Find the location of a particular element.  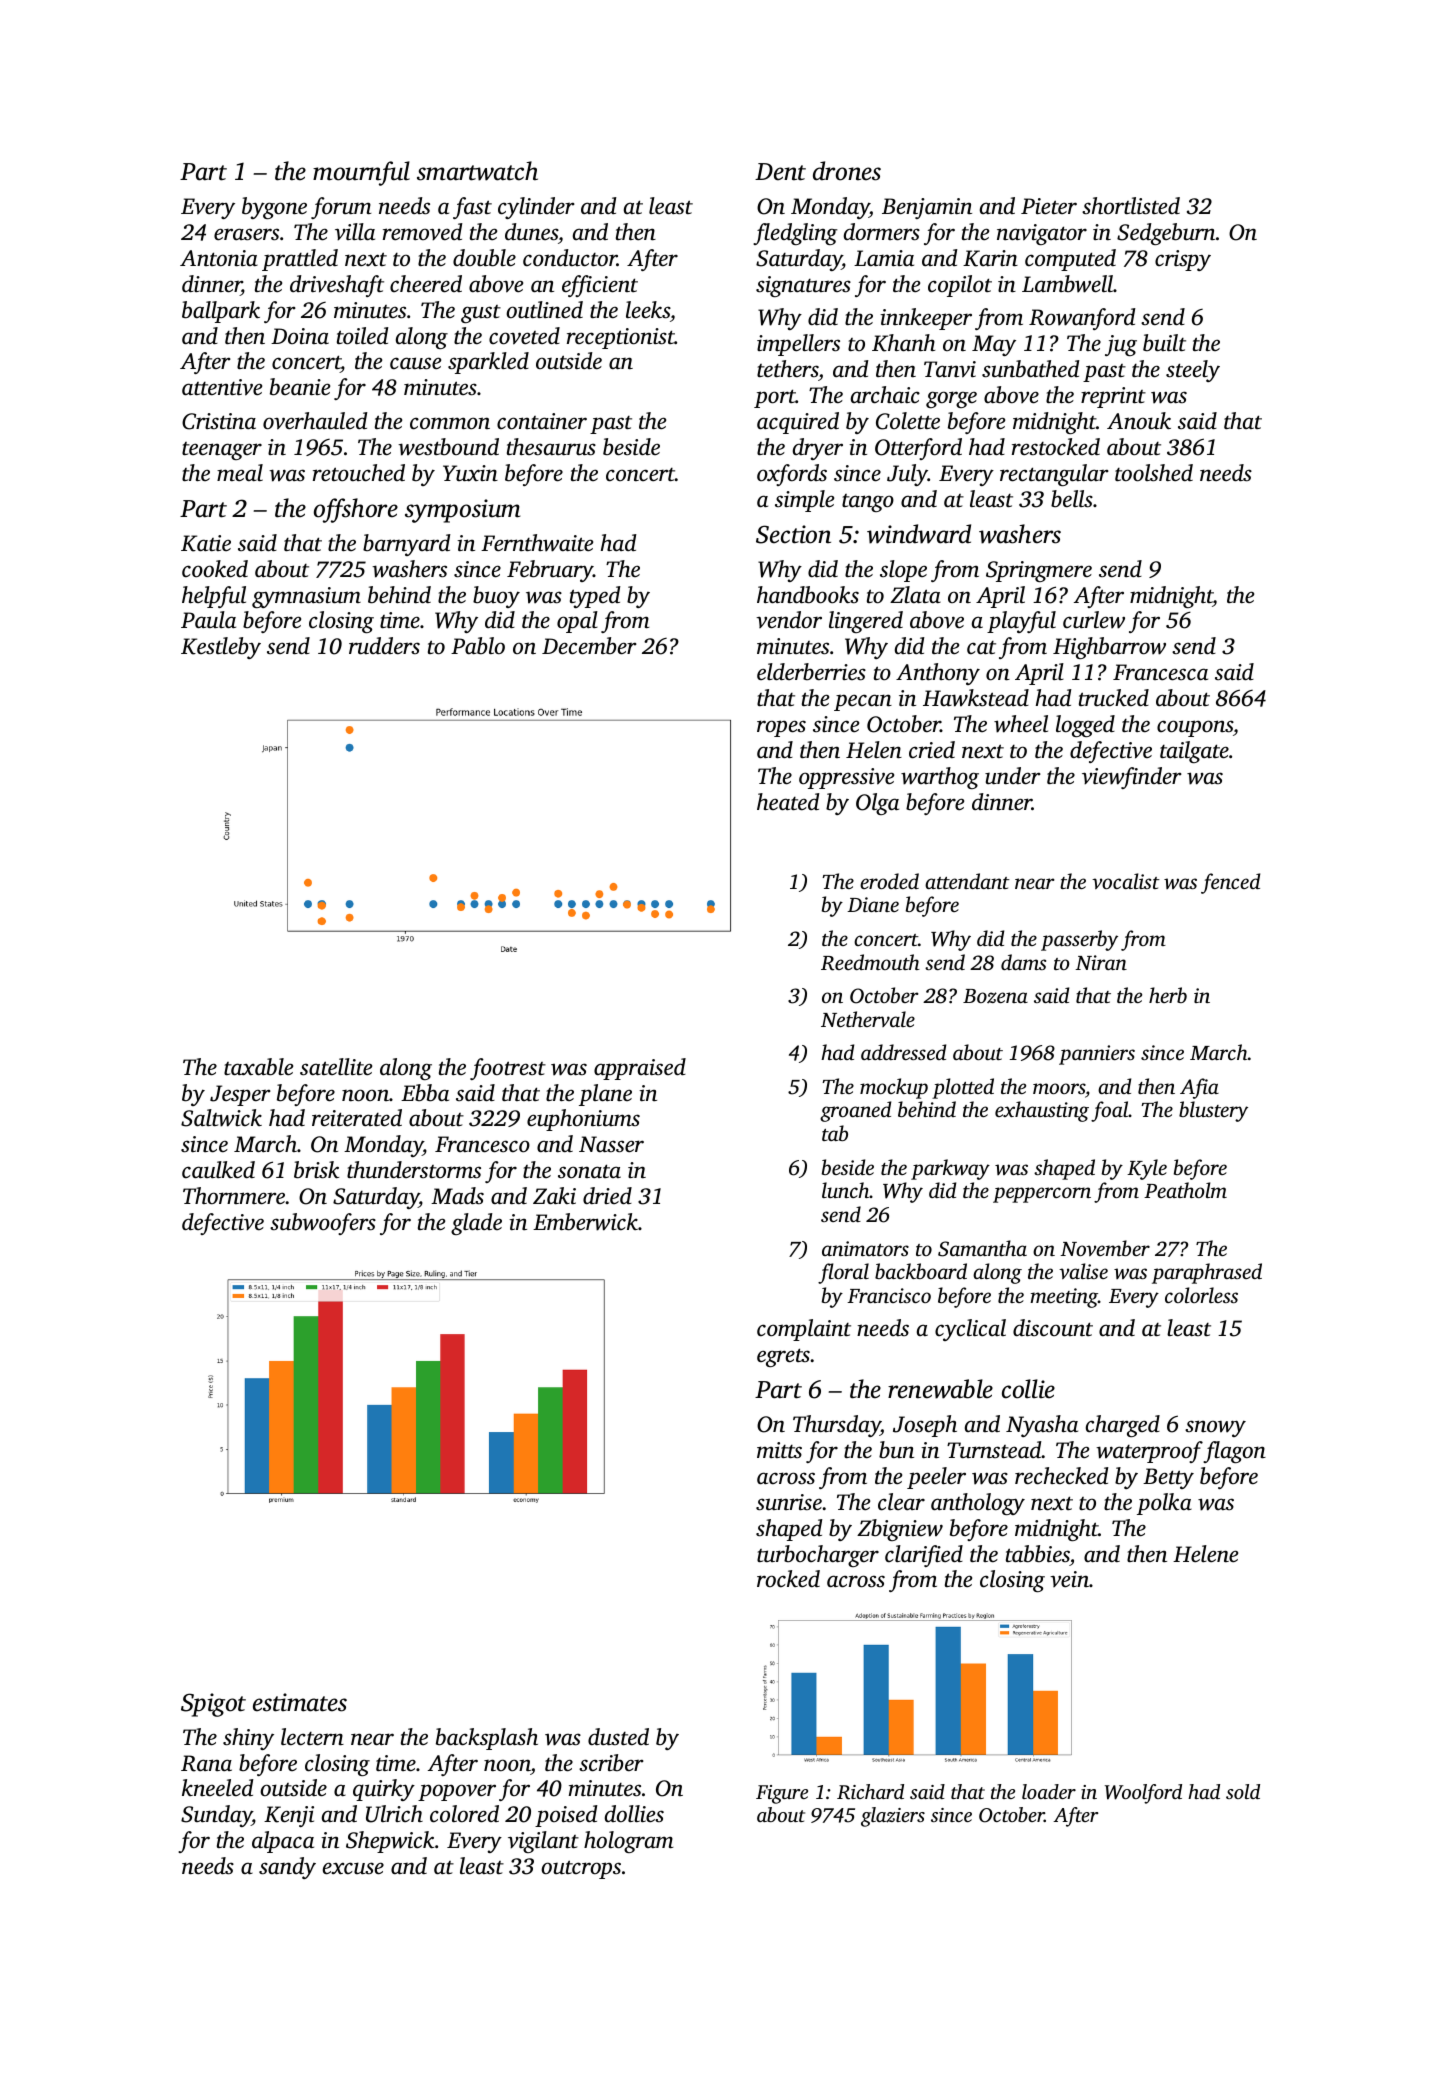

shortlisted is located at coordinates (1131, 206).
